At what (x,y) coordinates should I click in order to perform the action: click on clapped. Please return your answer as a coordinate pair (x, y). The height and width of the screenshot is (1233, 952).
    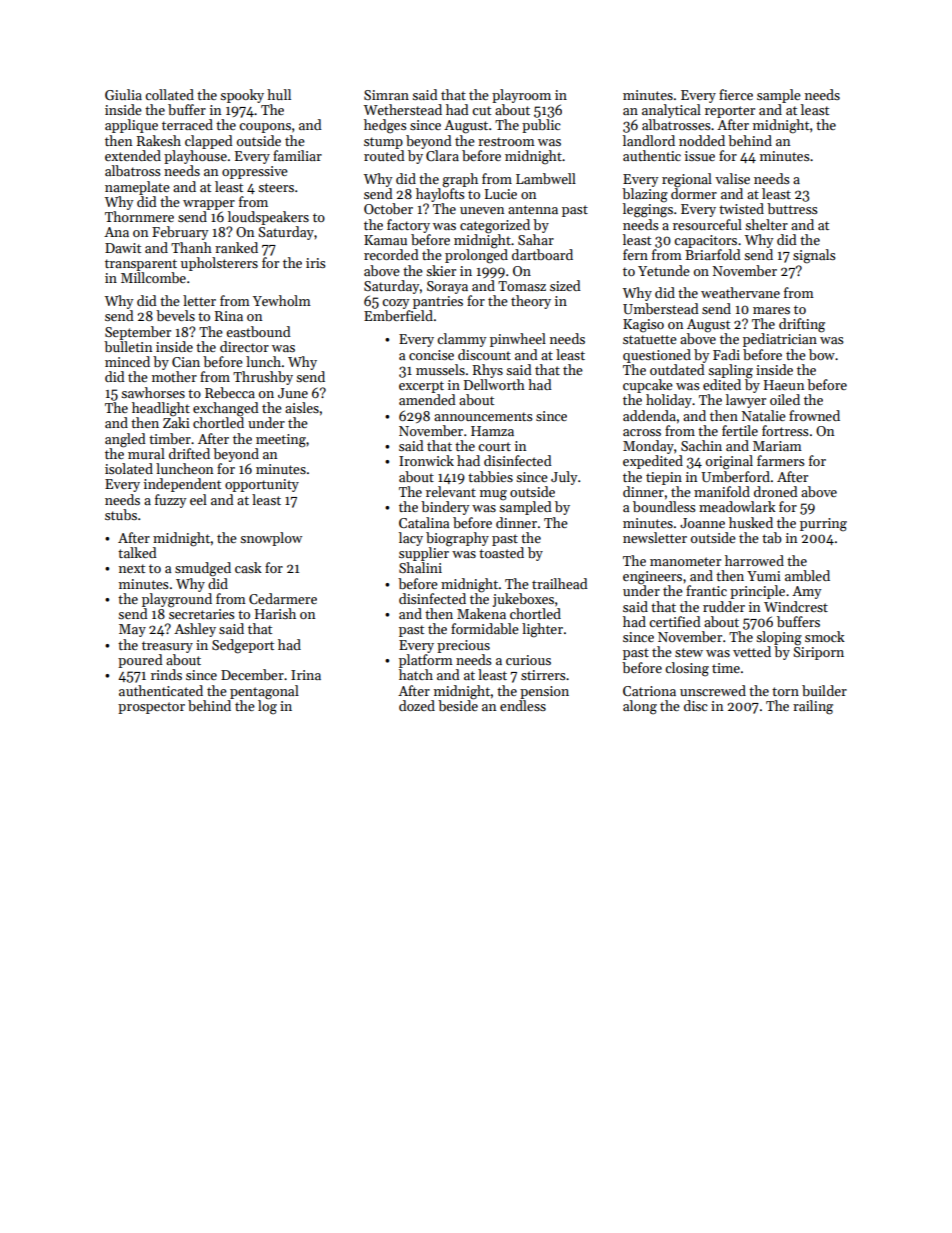
    Looking at the image, I should click on (209, 142).
